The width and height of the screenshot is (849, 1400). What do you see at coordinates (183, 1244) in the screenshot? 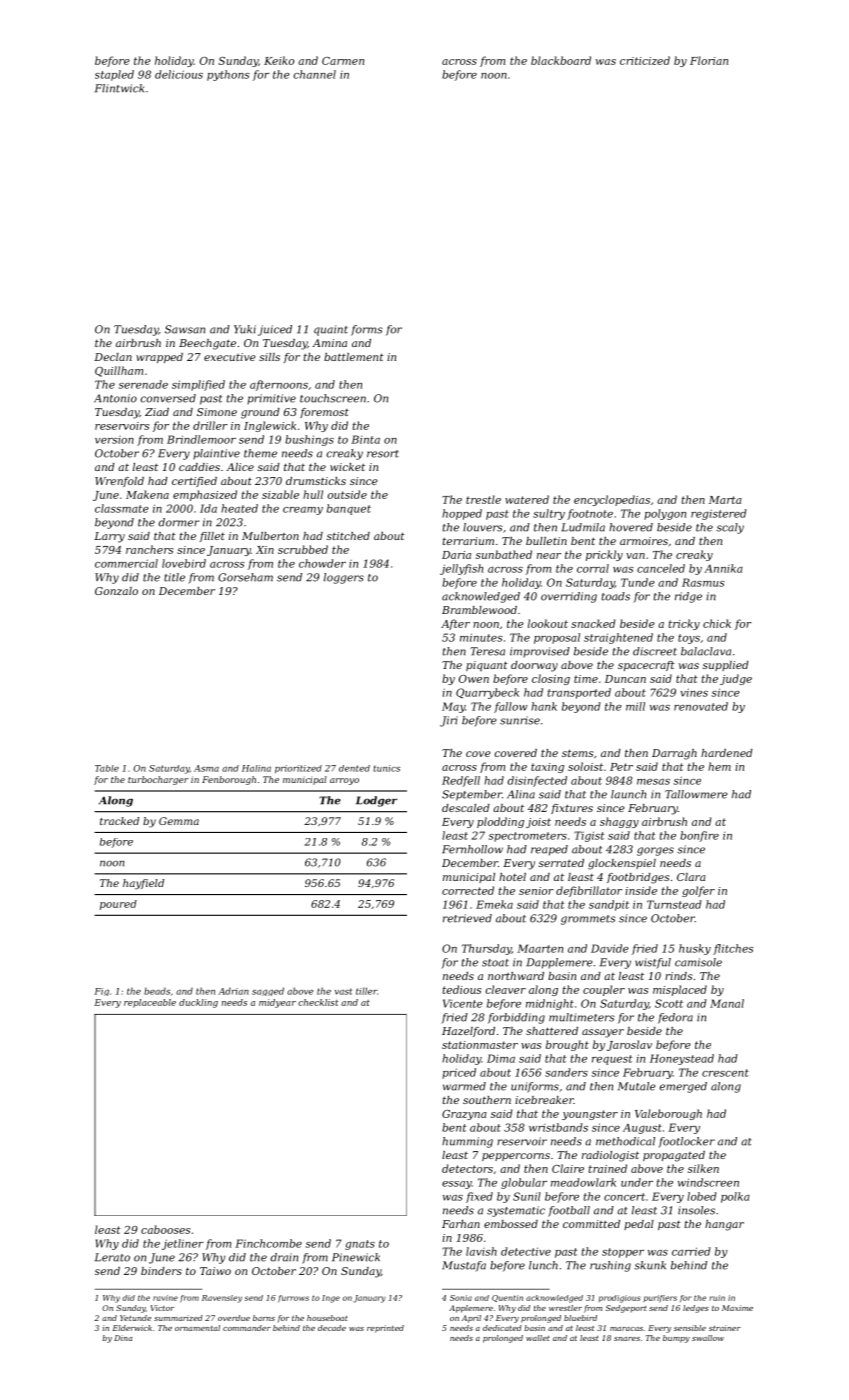
I see `jetliner` at bounding box center [183, 1244].
